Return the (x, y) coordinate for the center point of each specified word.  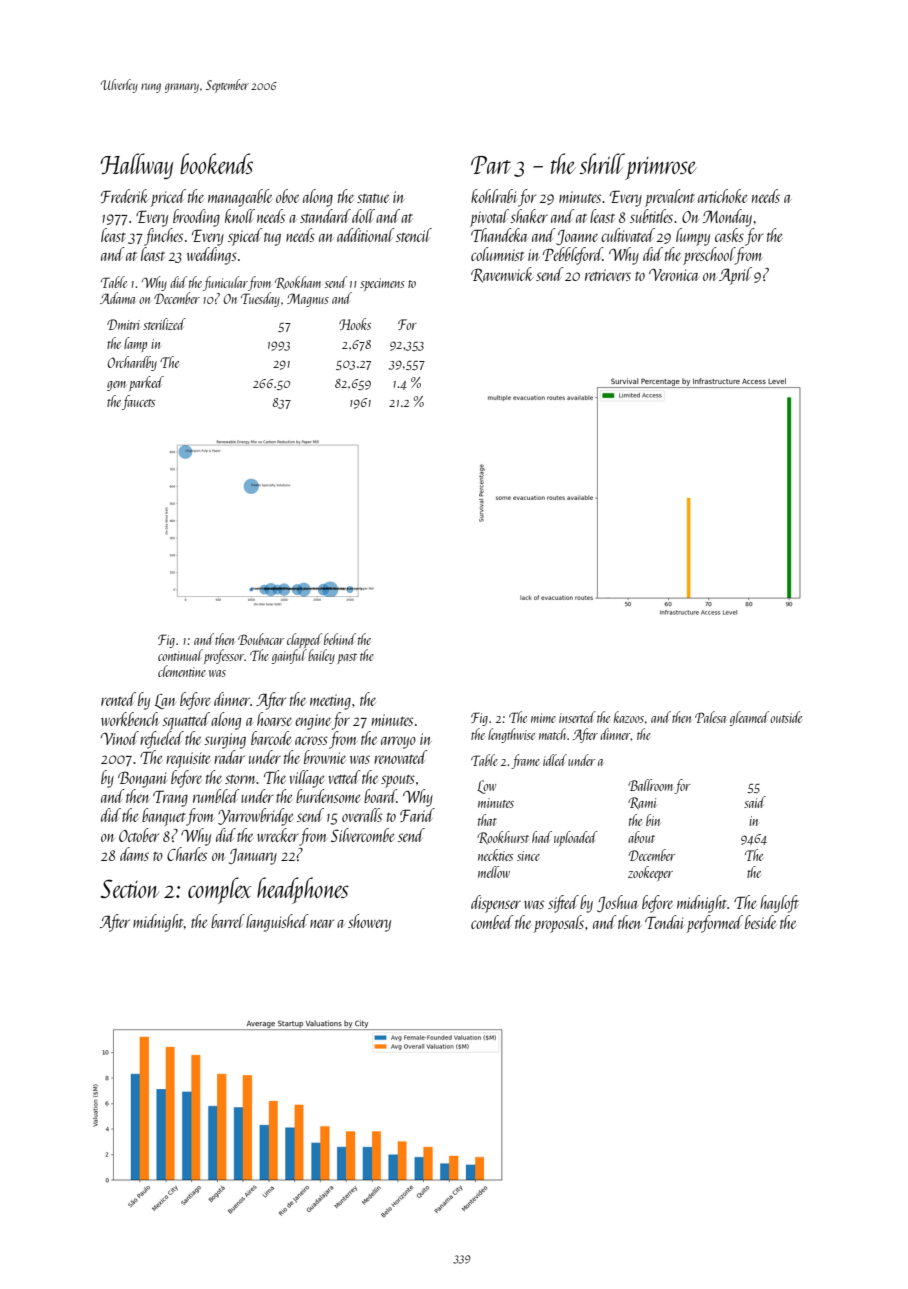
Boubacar (261, 639)
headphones (303, 890)
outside (786, 717)
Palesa (710, 717)
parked (146, 383)
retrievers (608, 275)
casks (729, 235)
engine (313, 722)
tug (272, 239)
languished (277, 923)
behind (340, 639)
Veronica (673, 274)
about (641, 837)
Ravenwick (502, 275)
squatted (186, 721)
